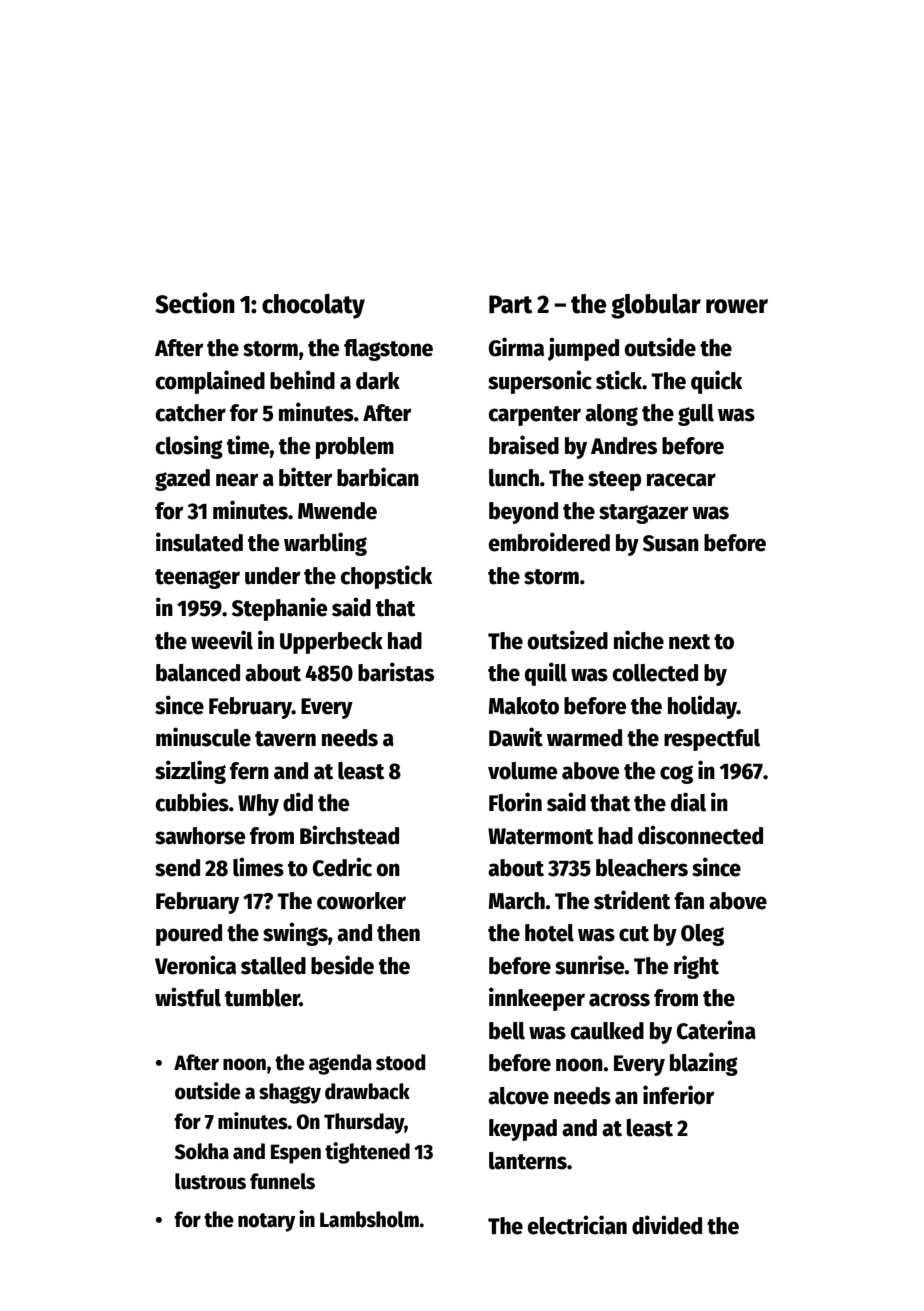  Describe the element at coordinates (611, 415) in the document. I see `along` at that location.
